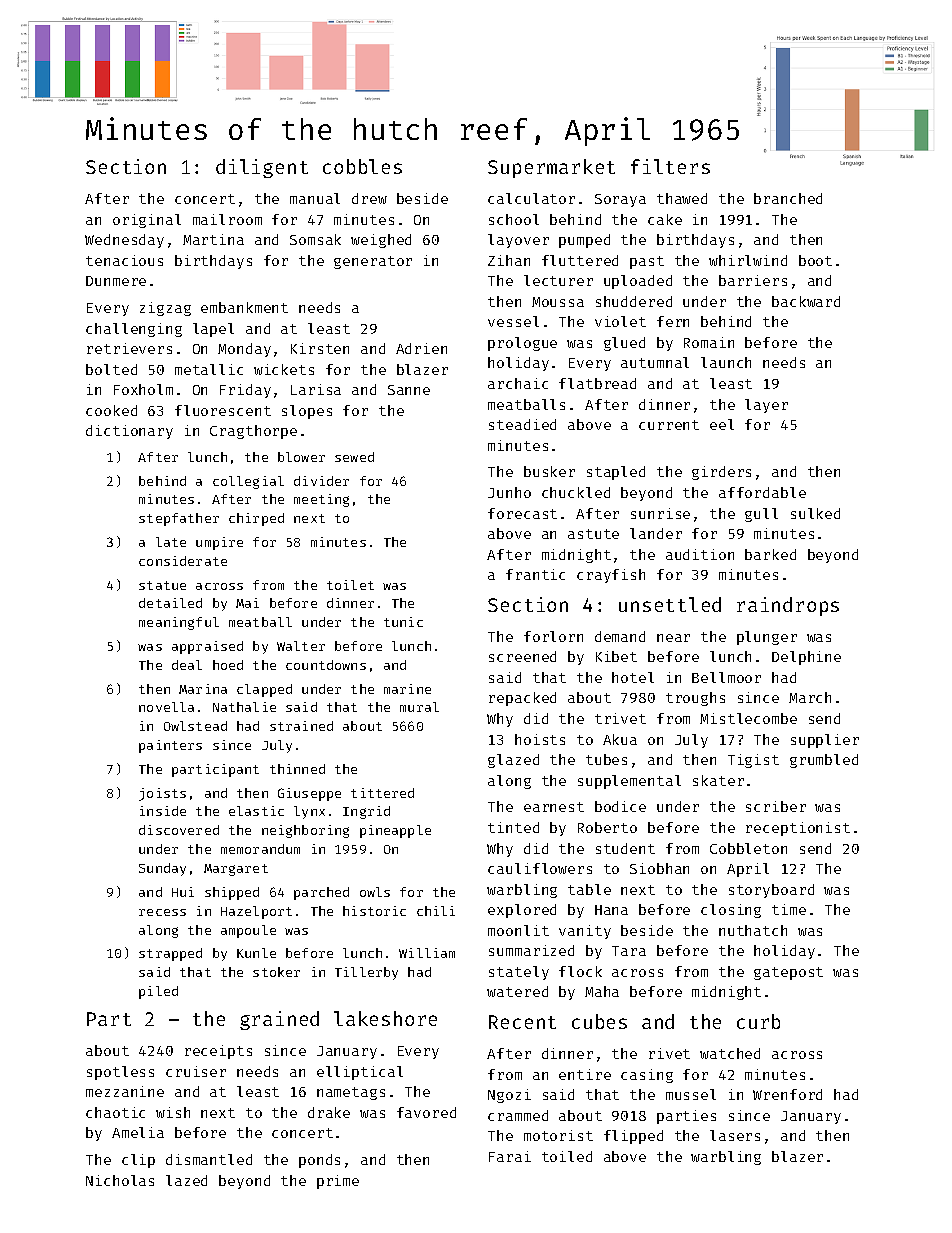  Describe the element at coordinates (419, 707) in the screenshot. I see `mural` at that location.
